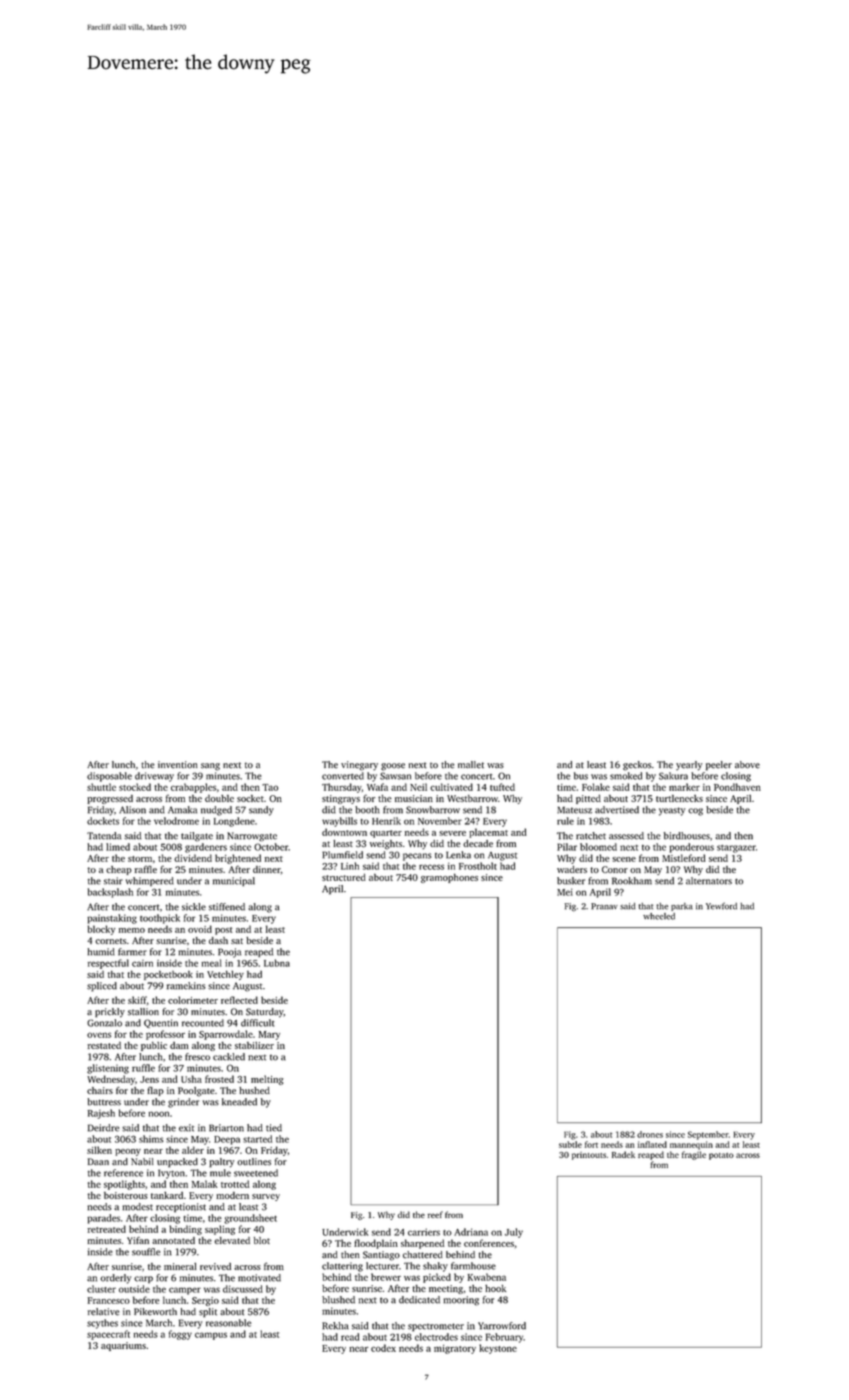  What do you see at coordinates (502, 787) in the image?
I see `tufted` at bounding box center [502, 787].
